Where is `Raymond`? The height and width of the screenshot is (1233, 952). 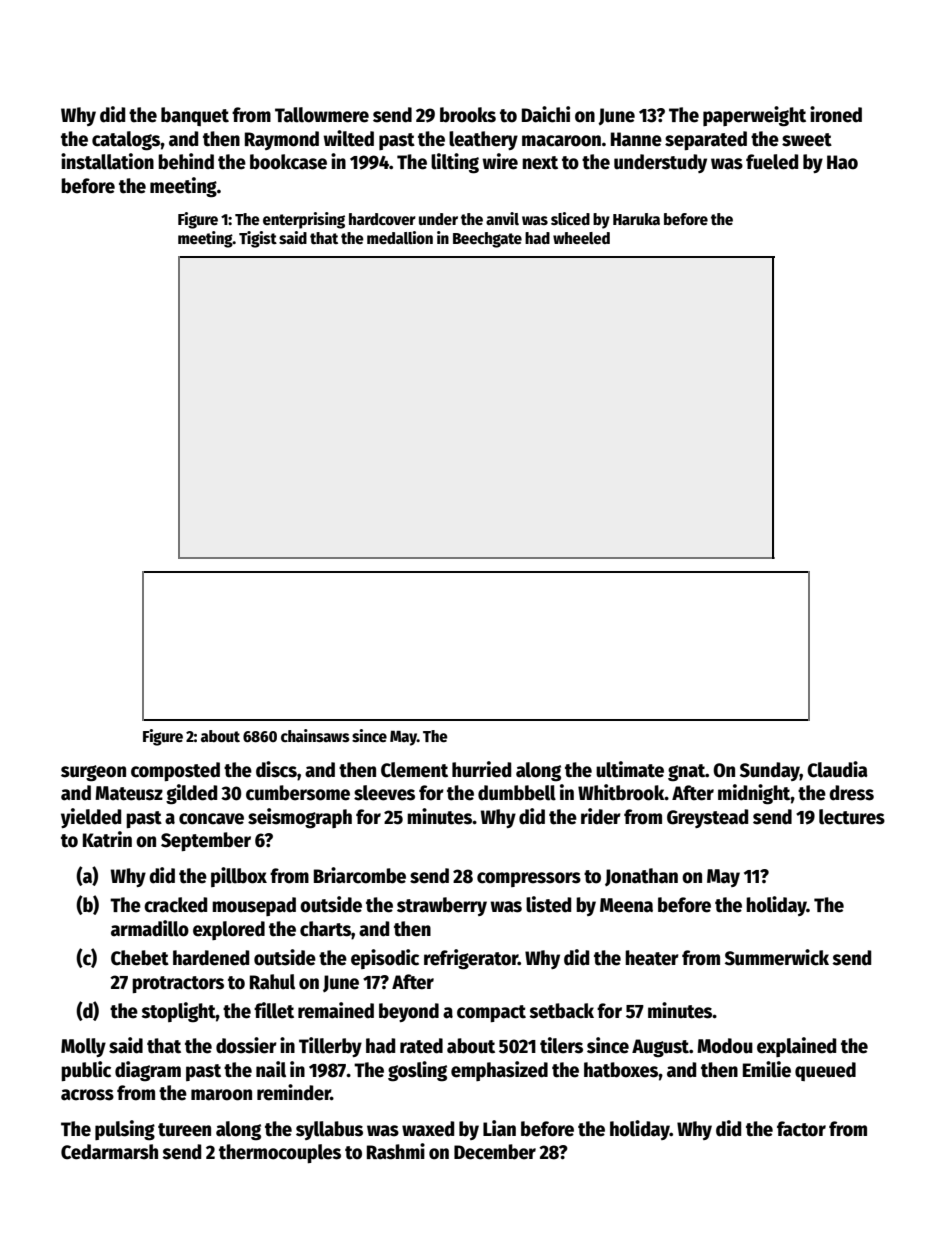
Raymond is located at coordinates (282, 140).
